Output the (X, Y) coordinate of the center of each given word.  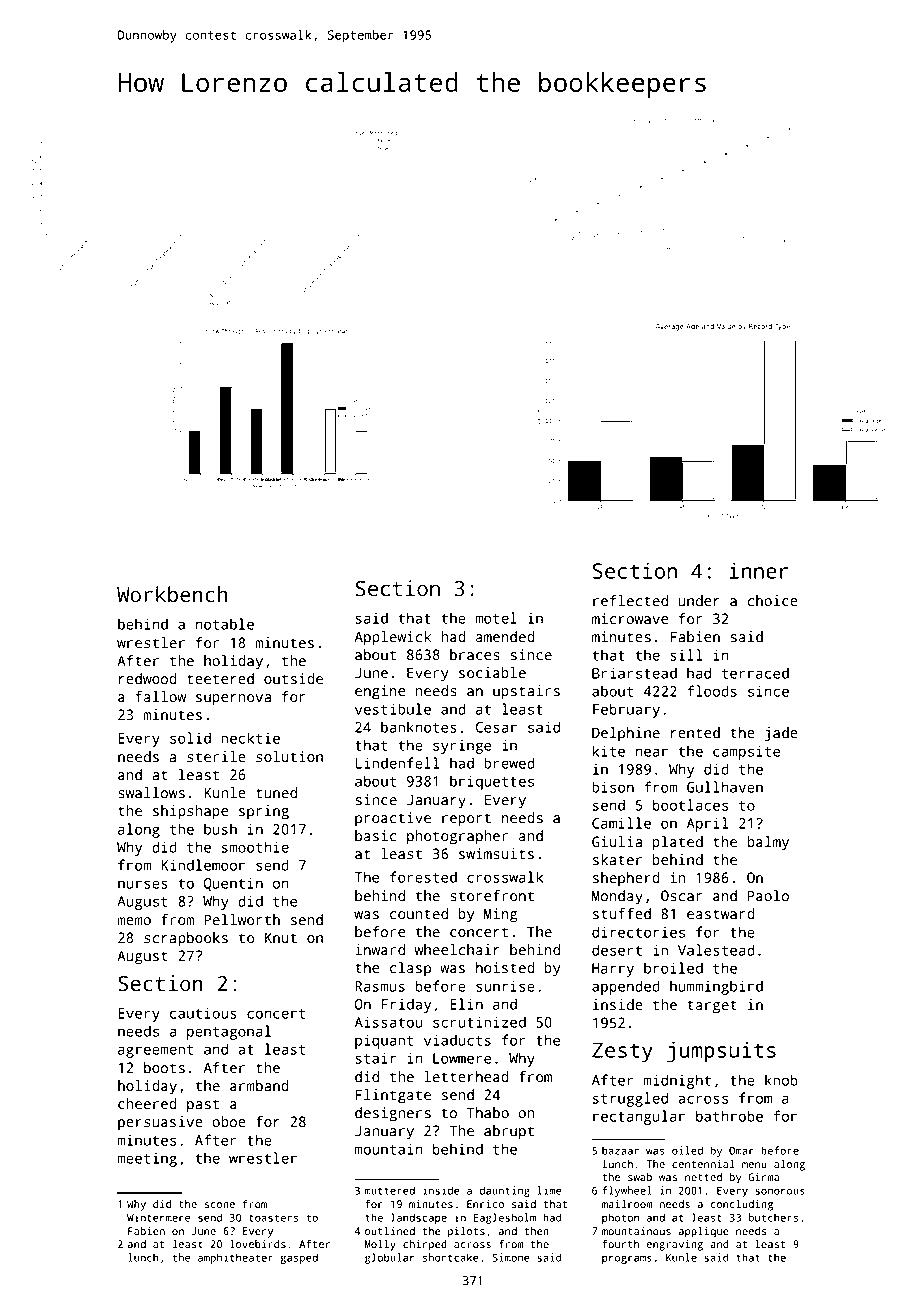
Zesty (622, 1052)
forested (423, 877)
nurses (143, 884)
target (712, 1007)
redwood (148, 679)
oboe (229, 1122)
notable (224, 624)
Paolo (768, 896)
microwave (630, 619)
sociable (492, 673)
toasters (273, 1218)
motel (496, 618)
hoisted (505, 968)
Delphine (626, 734)
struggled (630, 1099)
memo (134, 921)
